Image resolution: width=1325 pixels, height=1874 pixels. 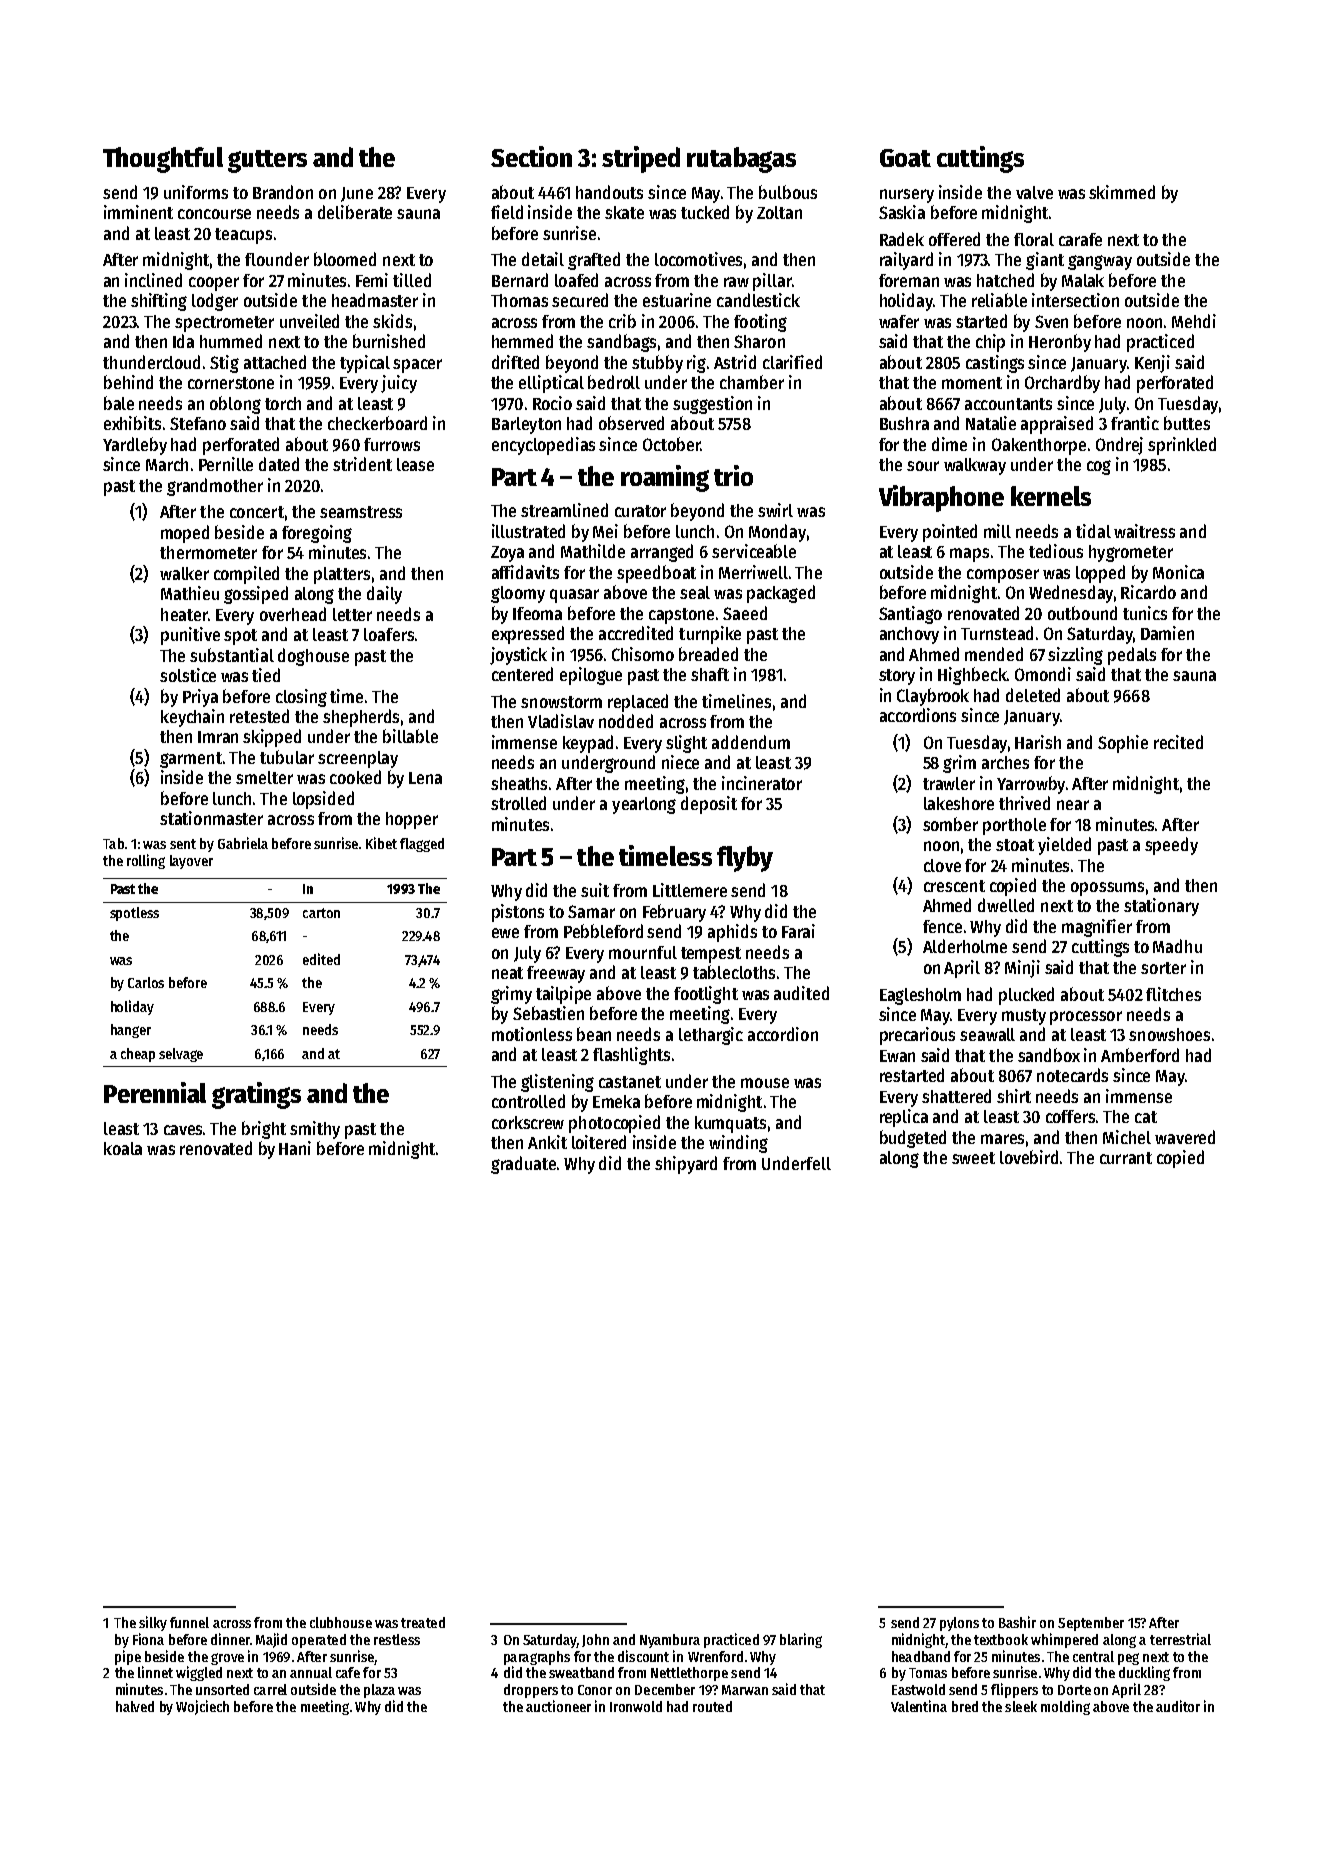 What do you see at coordinates (801, 993) in the screenshot?
I see `audited` at bounding box center [801, 993].
